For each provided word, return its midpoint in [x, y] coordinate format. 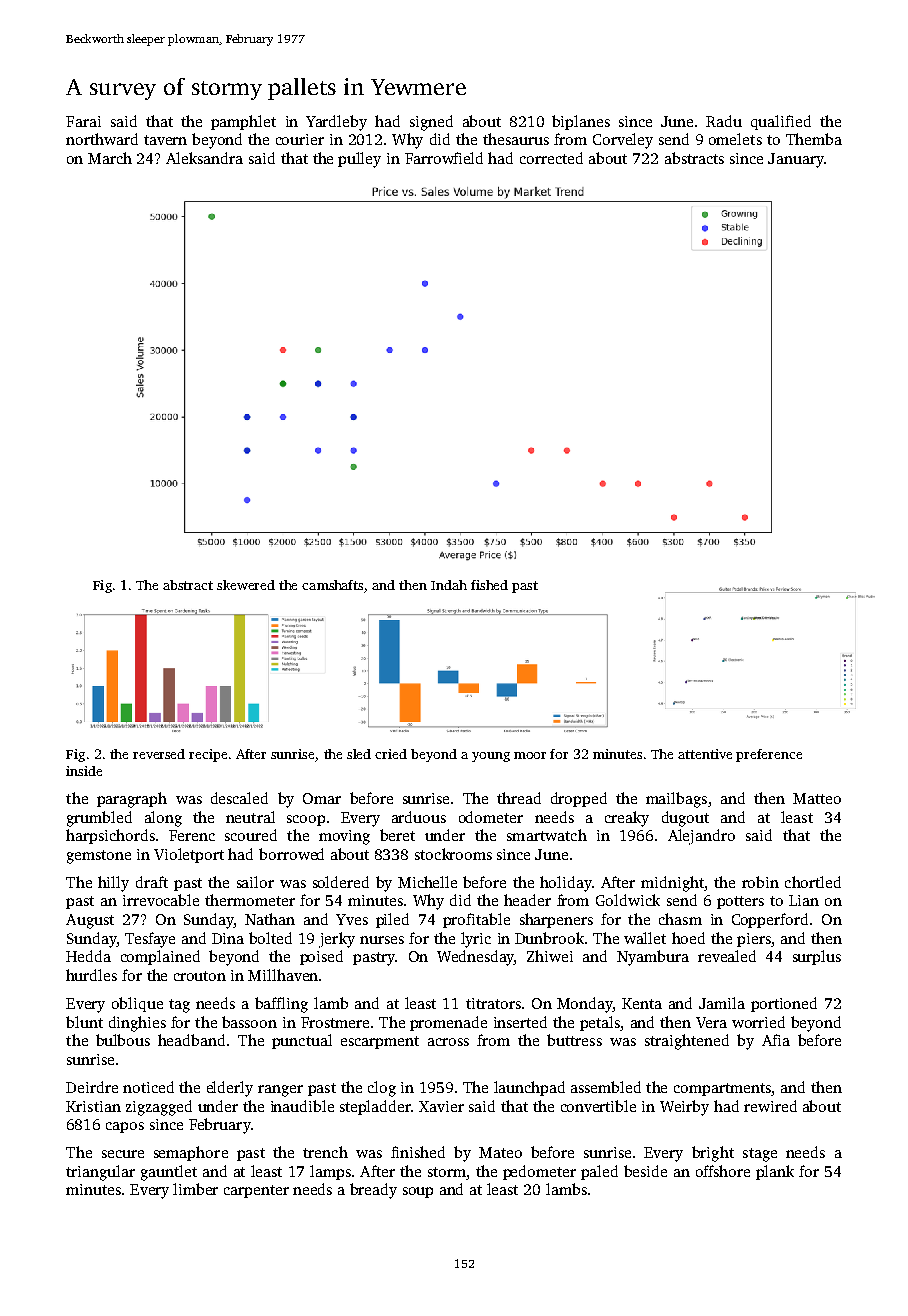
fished [489, 585]
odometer [491, 817]
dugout [685, 819]
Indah [449, 585]
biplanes [581, 122]
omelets [735, 139]
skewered [246, 585]
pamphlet [243, 122]
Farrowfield [444, 158]
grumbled [99, 819]
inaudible [302, 1106]
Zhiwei [550, 956]
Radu [724, 121]
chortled [813, 882]
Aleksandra [204, 158]
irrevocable [161, 900]
